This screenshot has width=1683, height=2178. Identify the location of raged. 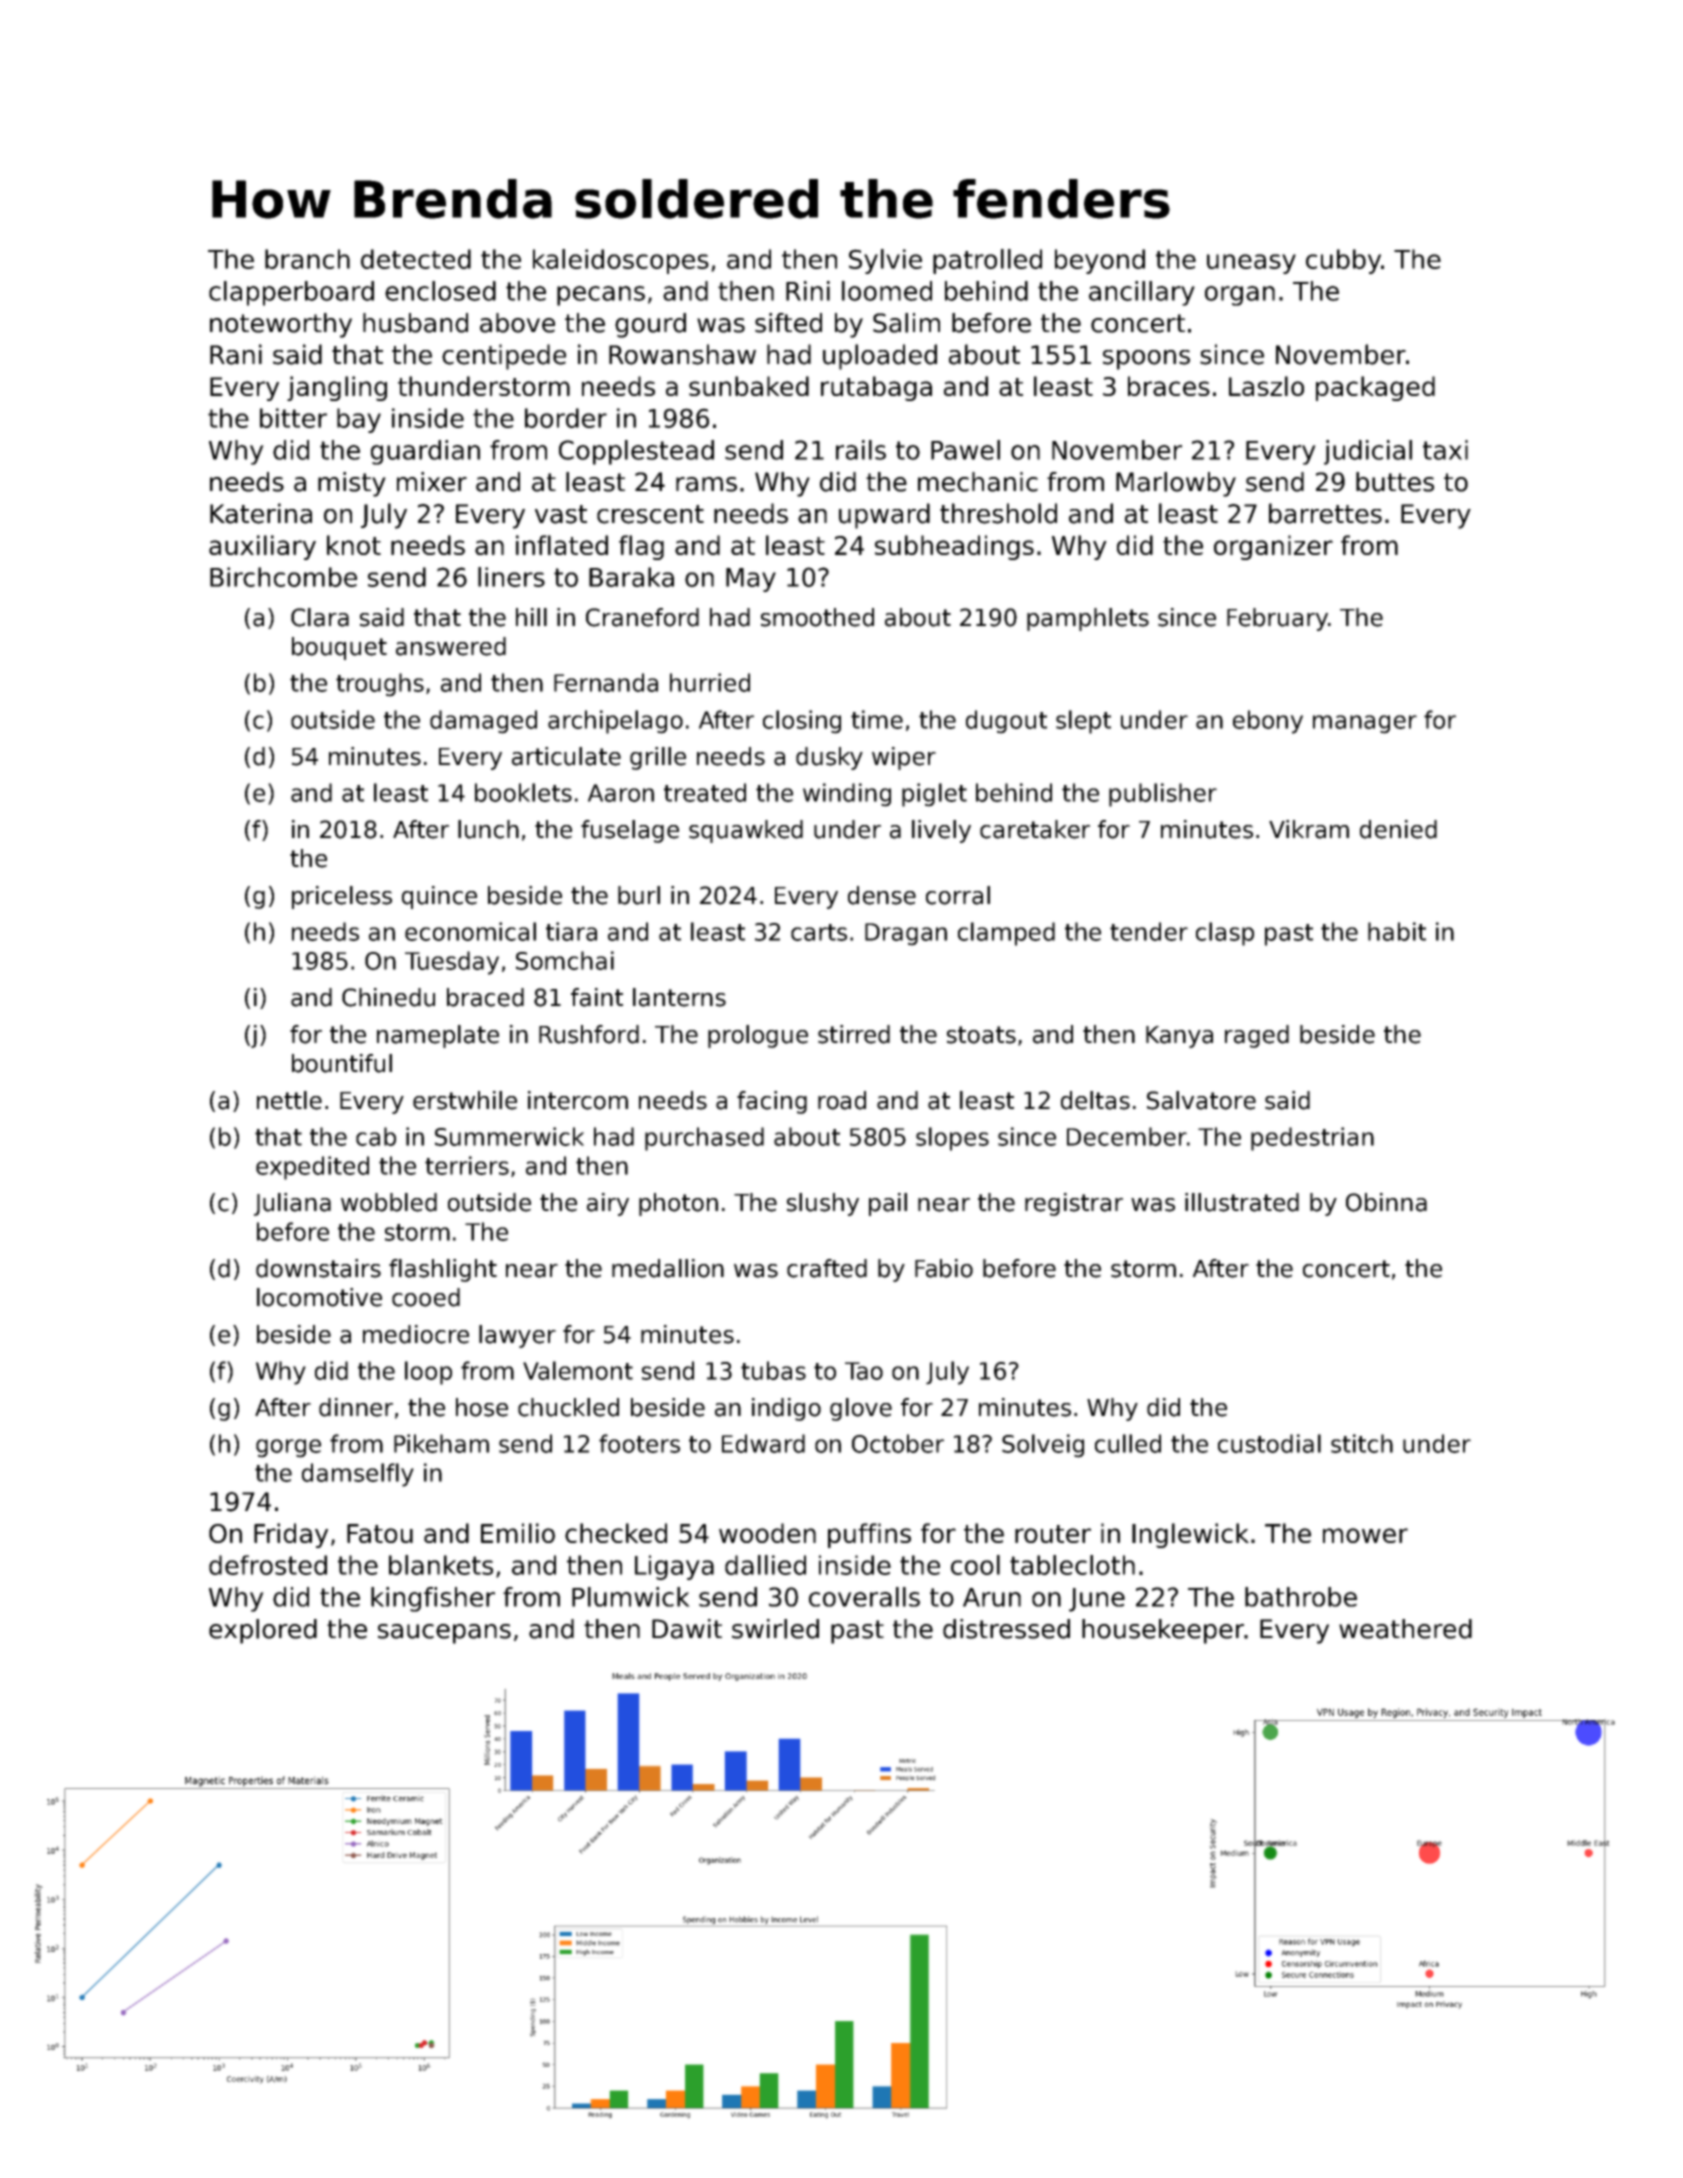
(1257, 1036).
